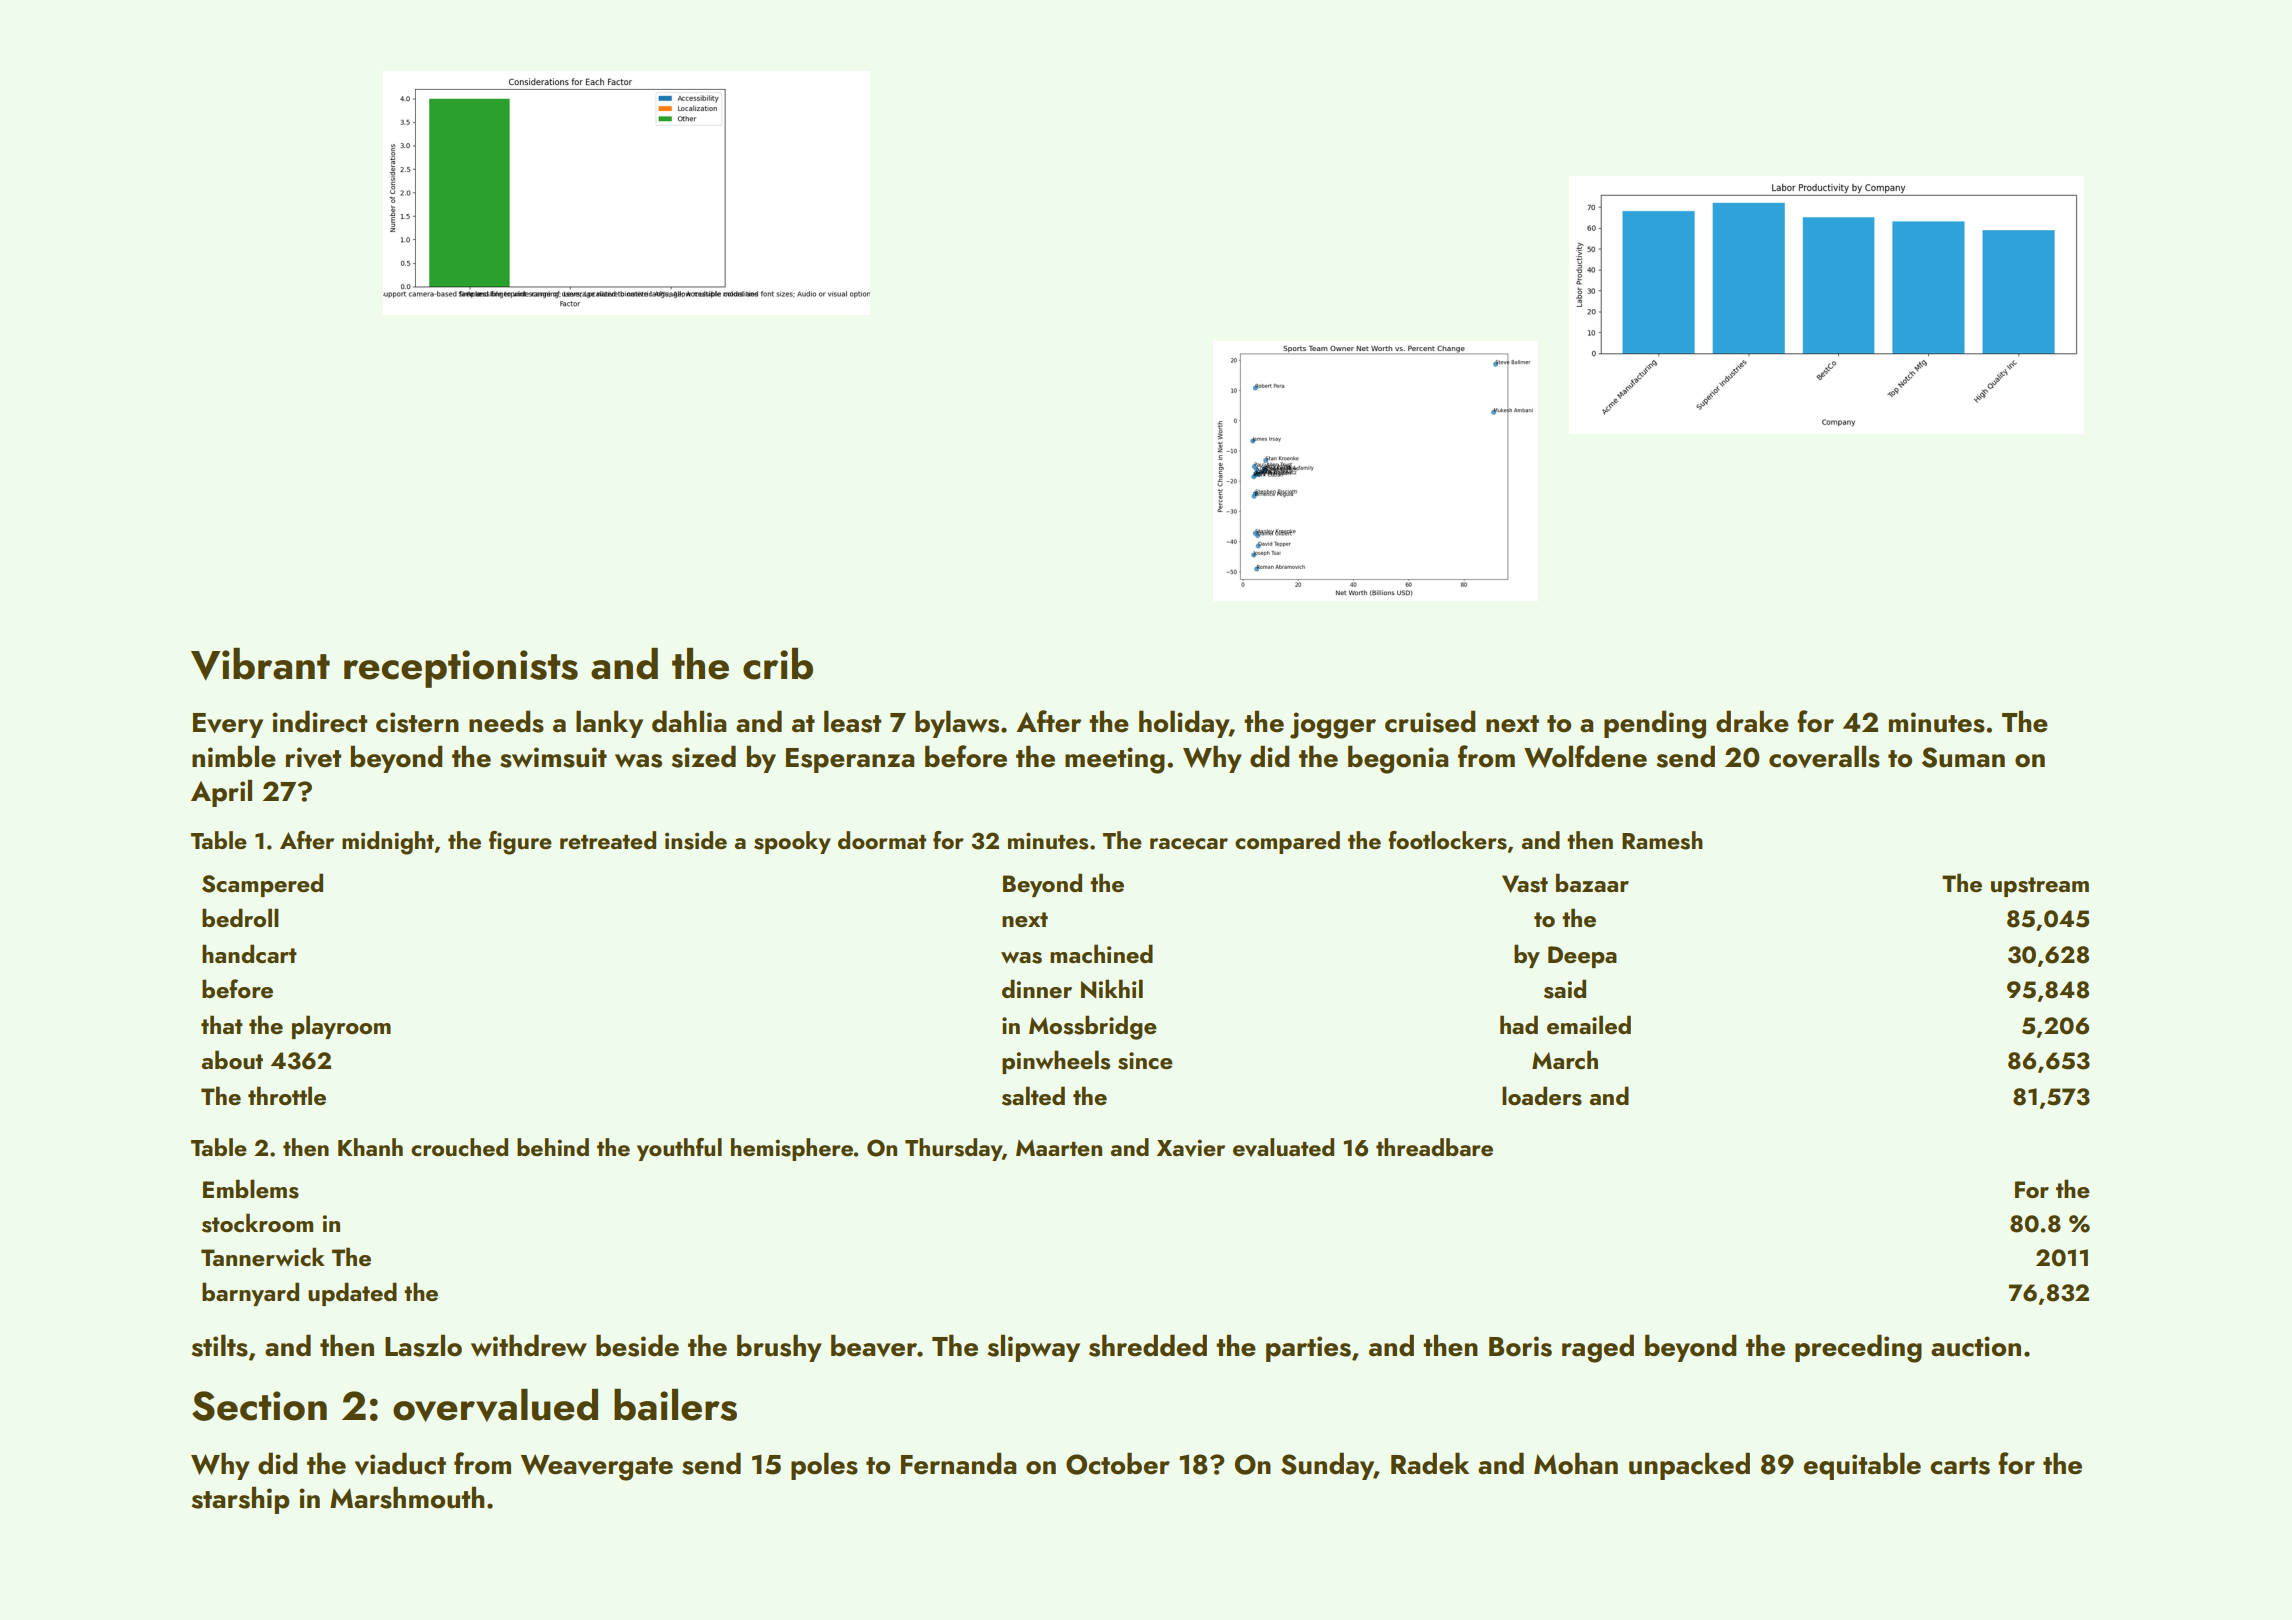 This screenshot has width=2292, height=1620. What do you see at coordinates (250, 1294) in the screenshot?
I see `barnyard` at bounding box center [250, 1294].
